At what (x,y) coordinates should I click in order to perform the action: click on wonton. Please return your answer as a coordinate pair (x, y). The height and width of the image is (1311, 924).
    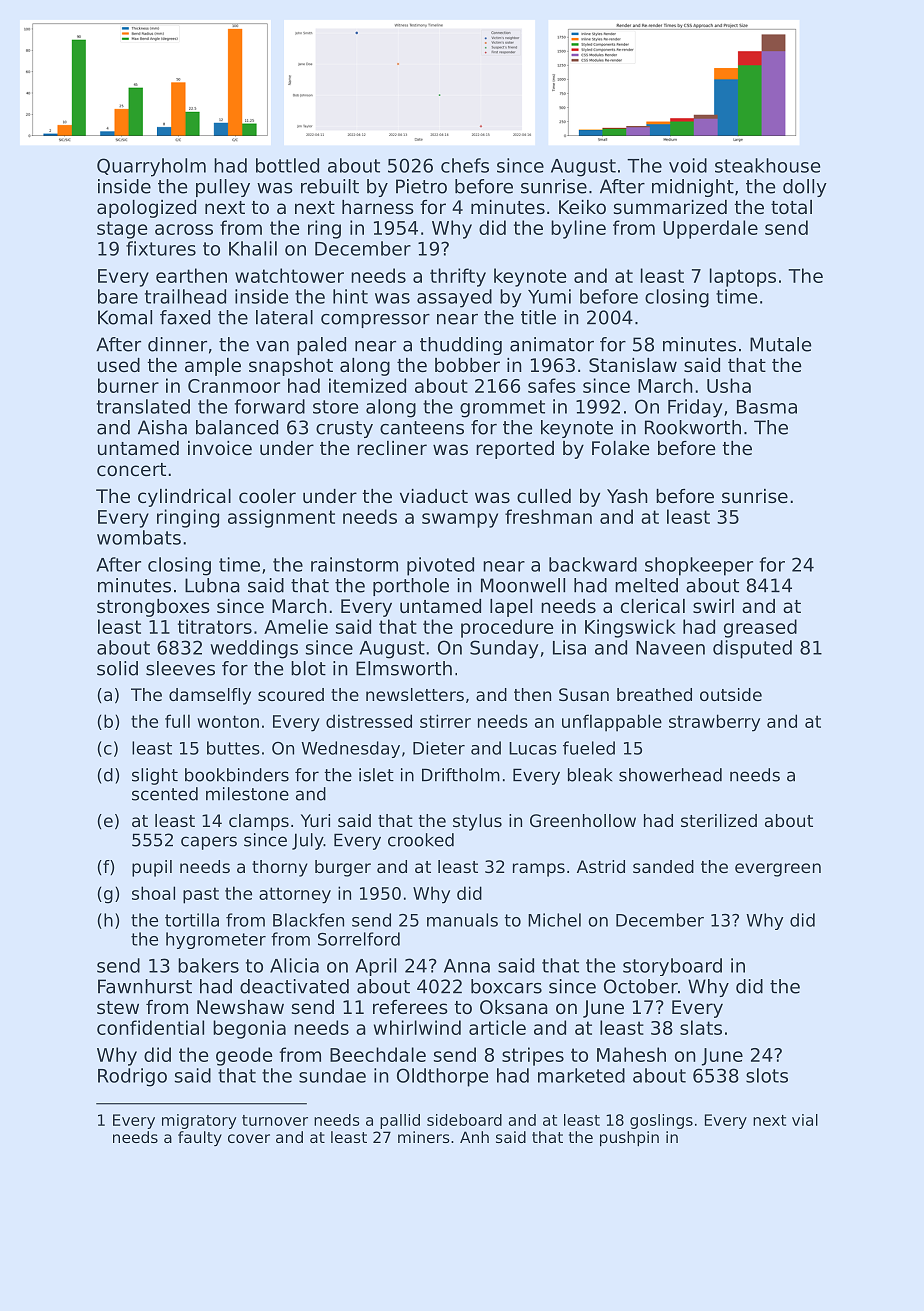
    Looking at the image, I should click on (228, 721).
